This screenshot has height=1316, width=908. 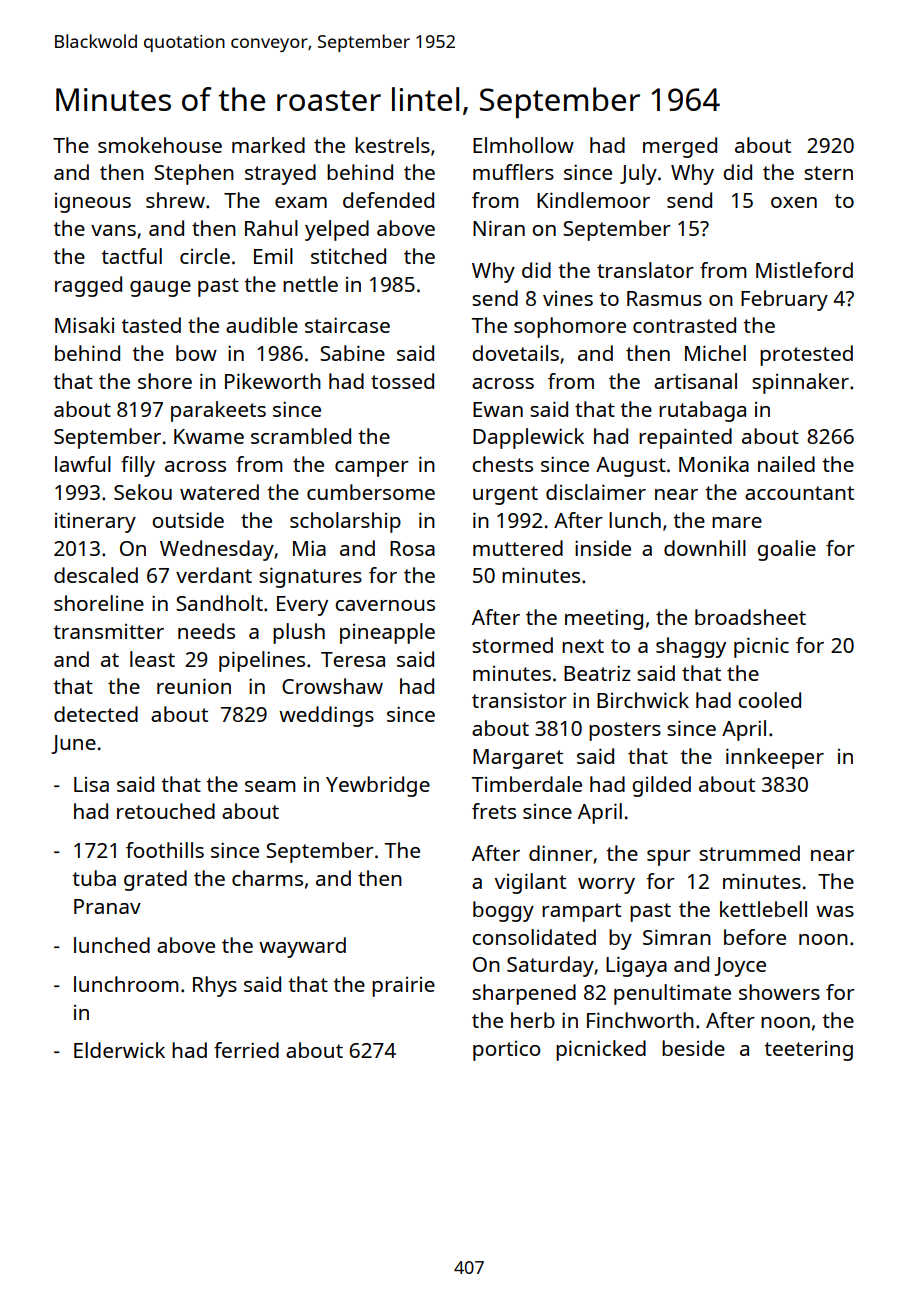 I want to click on vines, so click(x=568, y=298).
